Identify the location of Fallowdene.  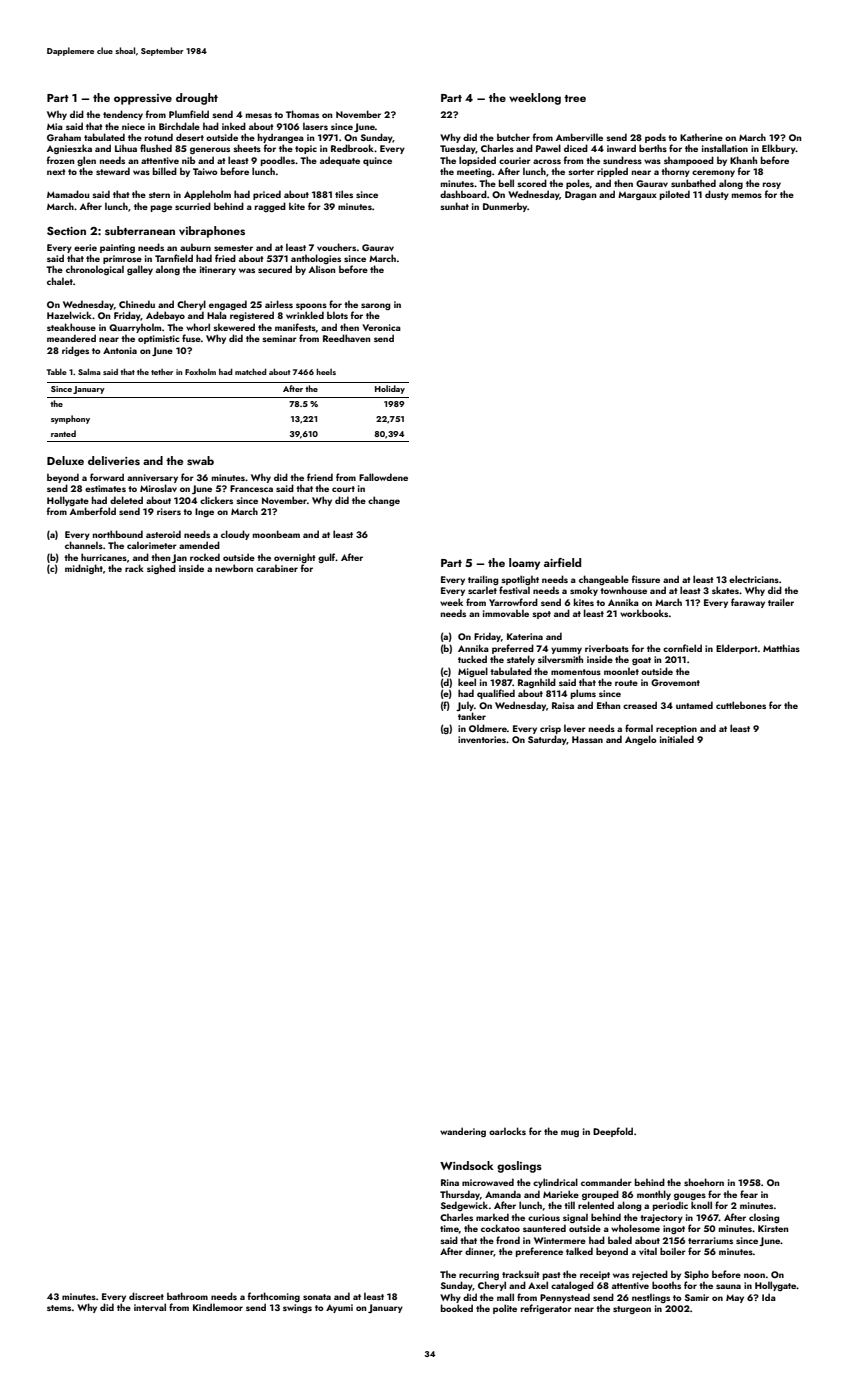
(383, 477).
